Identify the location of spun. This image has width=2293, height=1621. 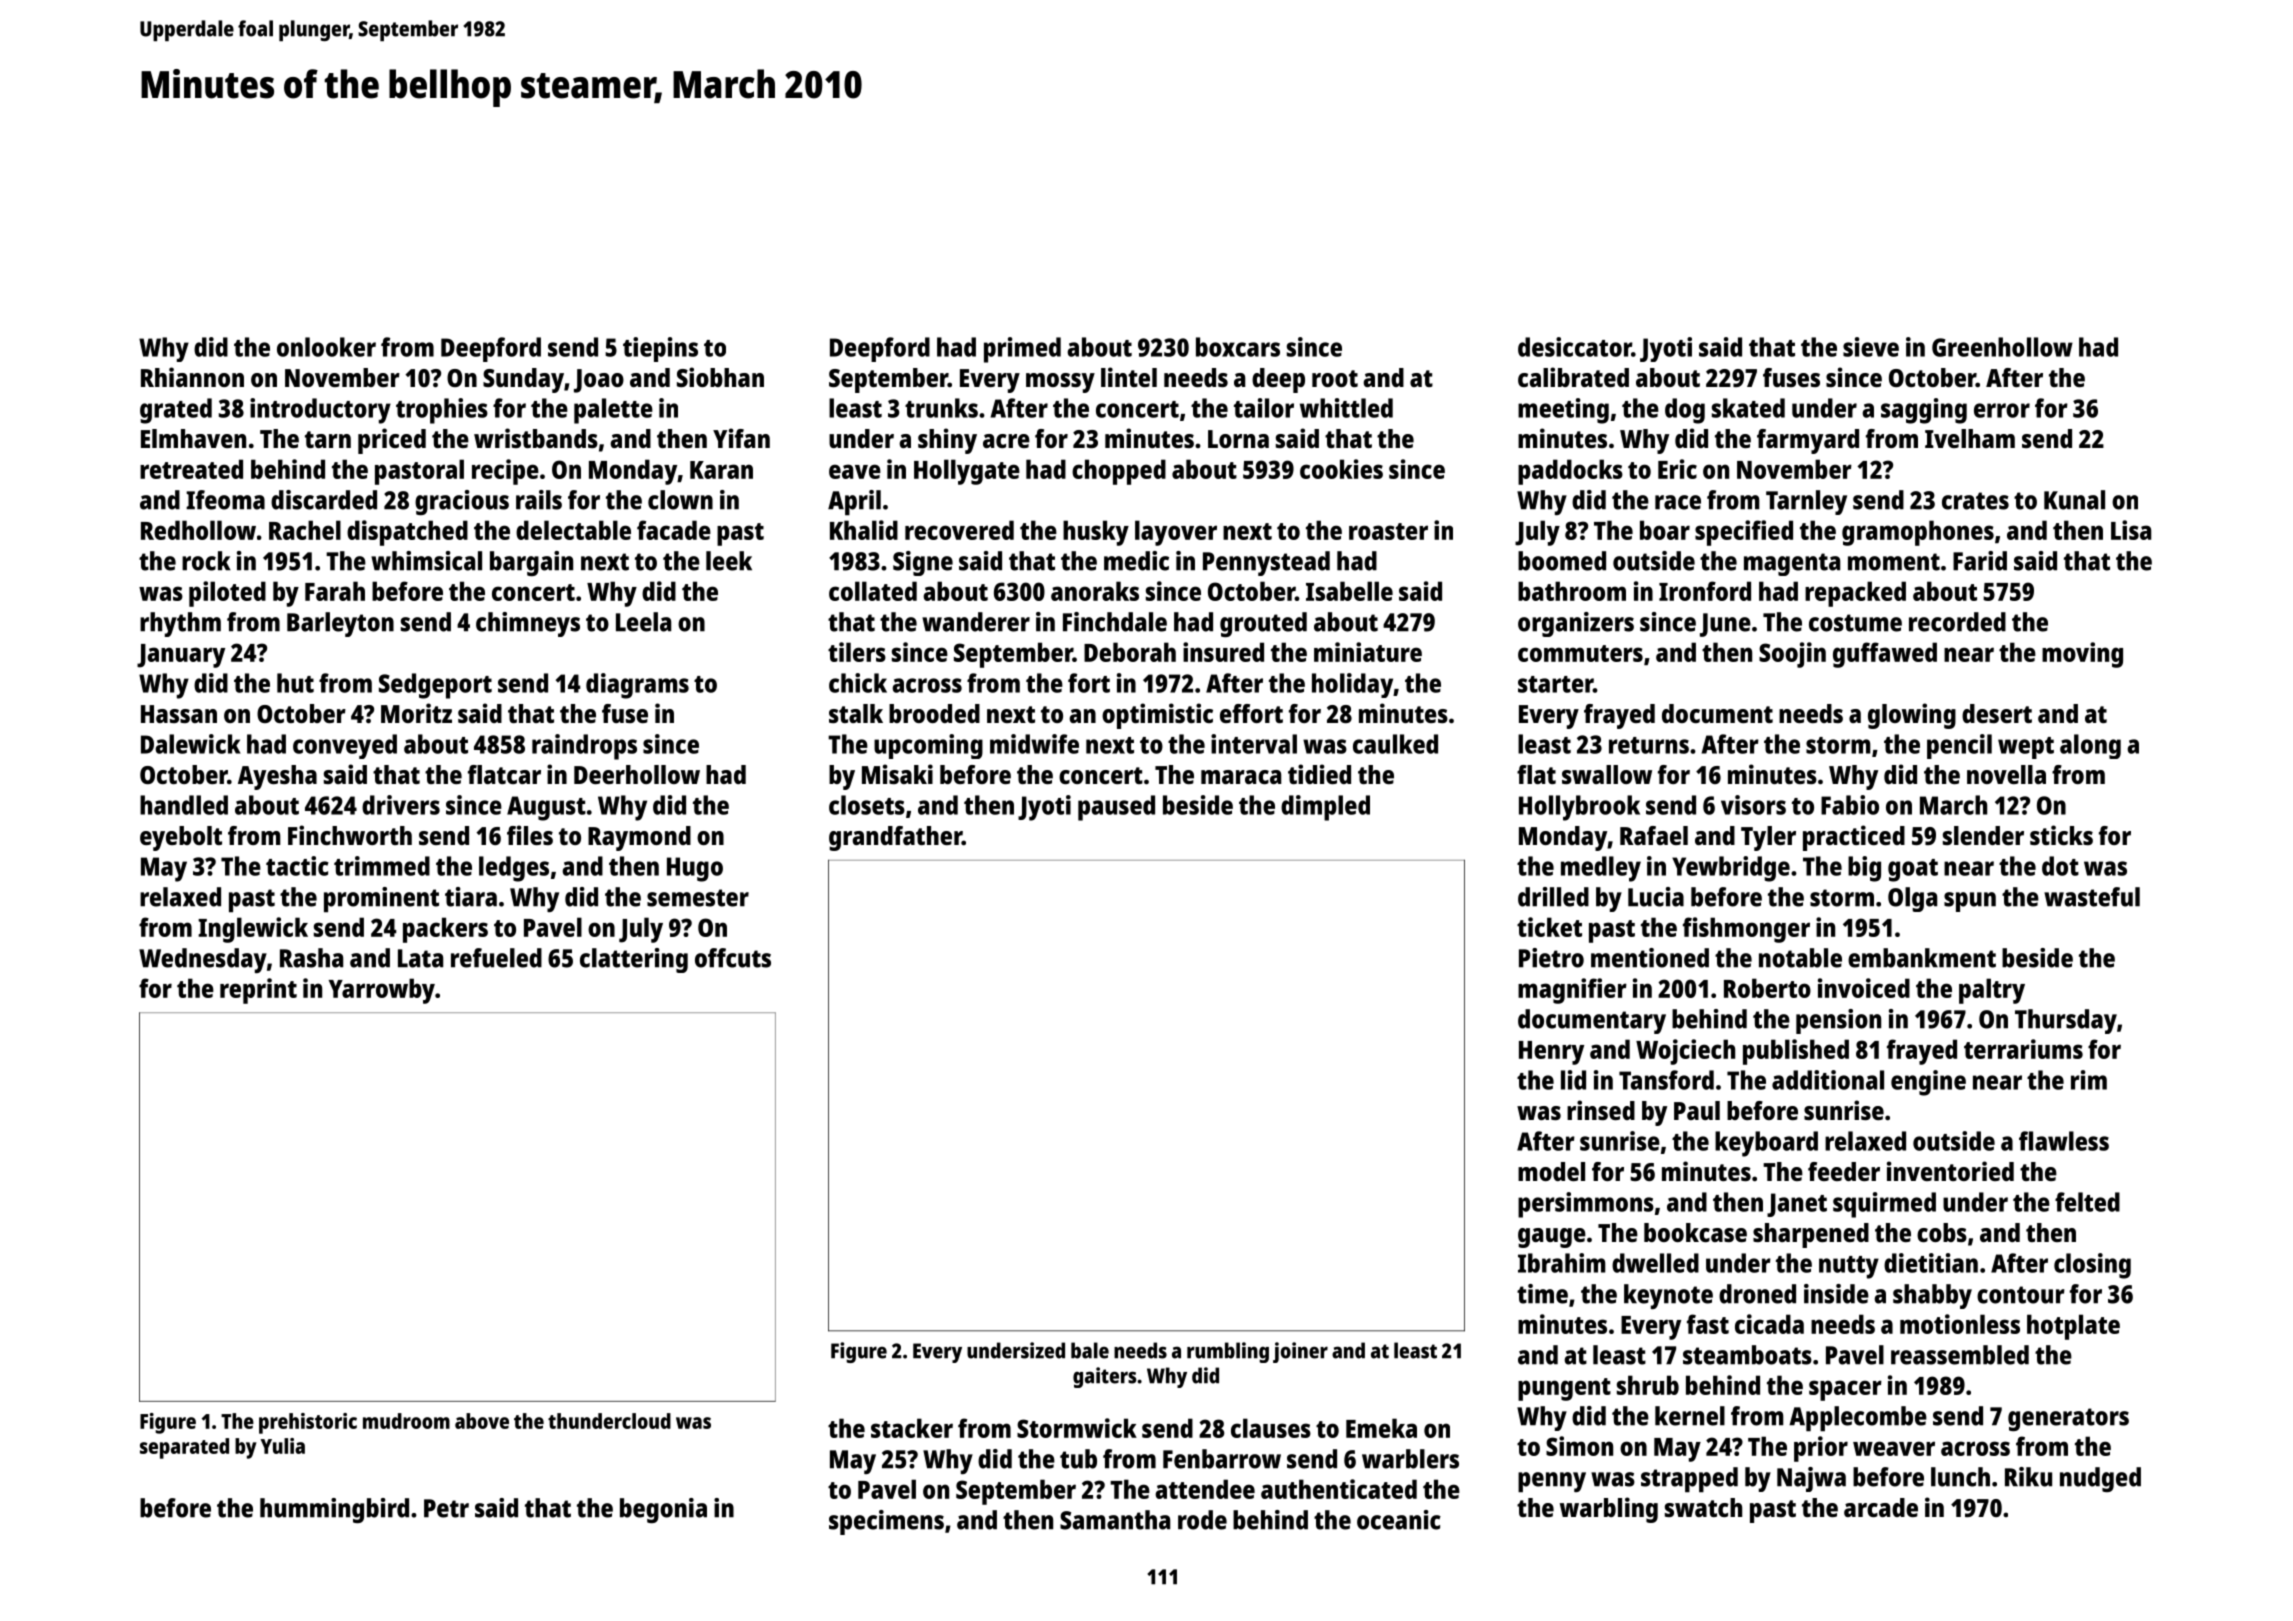
(1970, 902).
